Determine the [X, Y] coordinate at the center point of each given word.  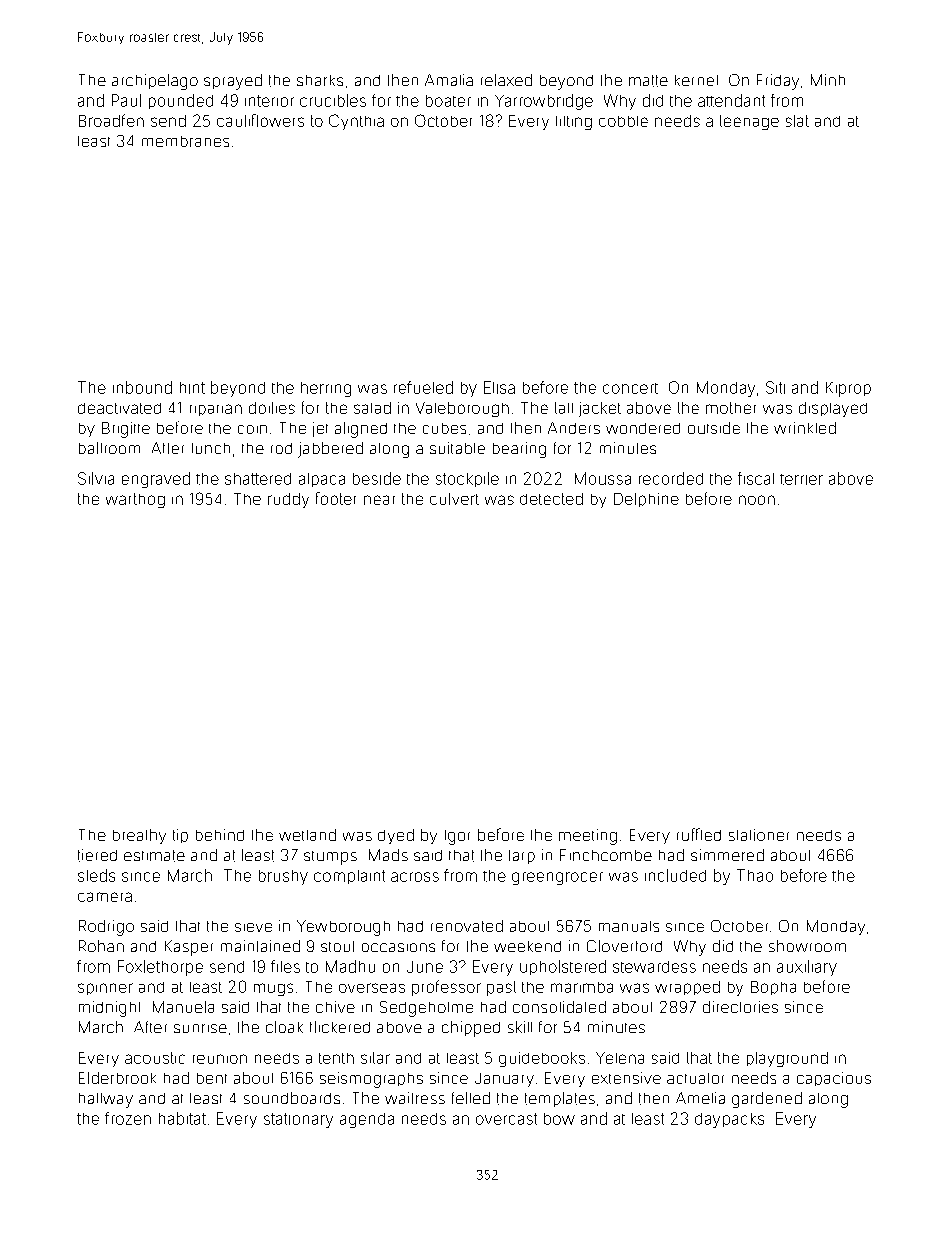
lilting [574, 123]
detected [551, 499]
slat [797, 121]
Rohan [101, 946]
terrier [801, 479]
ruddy [288, 500]
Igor [457, 837]
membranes [185, 141]
